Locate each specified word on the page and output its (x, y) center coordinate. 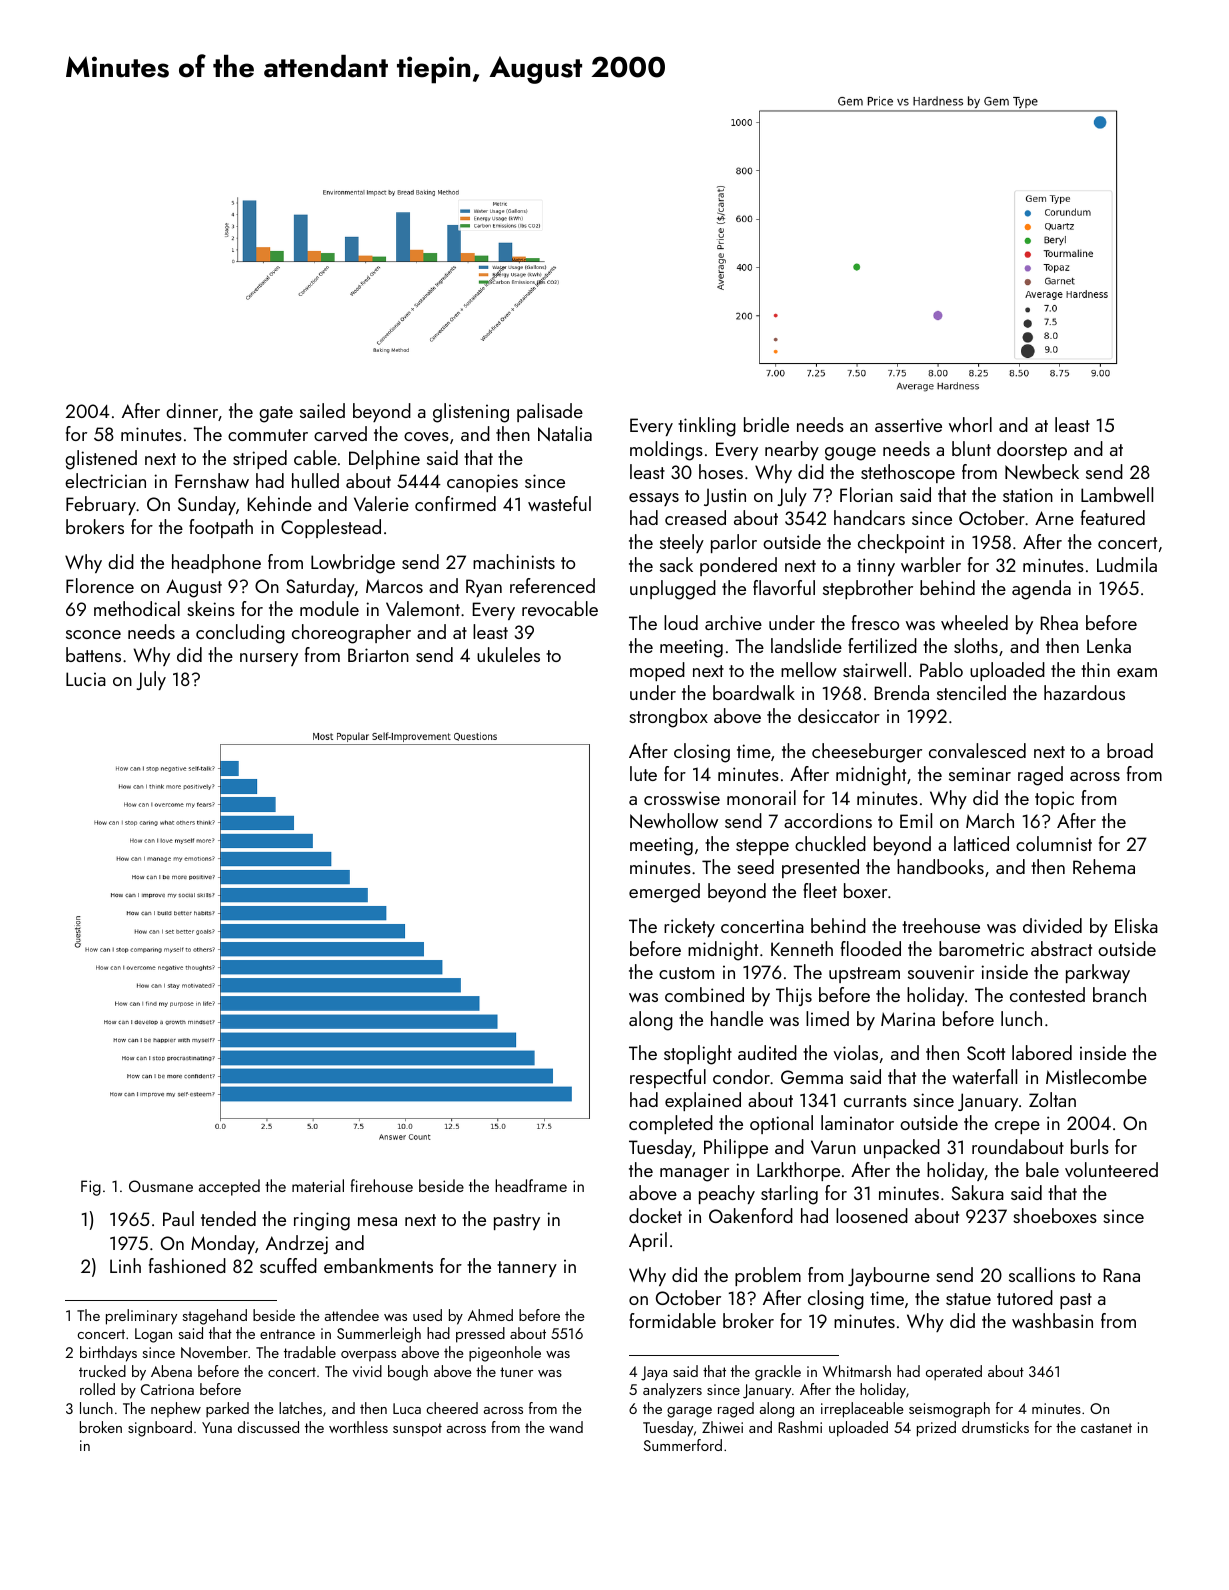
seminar (980, 774)
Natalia (565, 433)
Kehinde (280, 503)
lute (643, 773)
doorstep (1032, 450)
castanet (1106, 1428)
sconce (93, 634)
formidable (672, 1320)
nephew (176, 1409)
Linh (125, 1265)
